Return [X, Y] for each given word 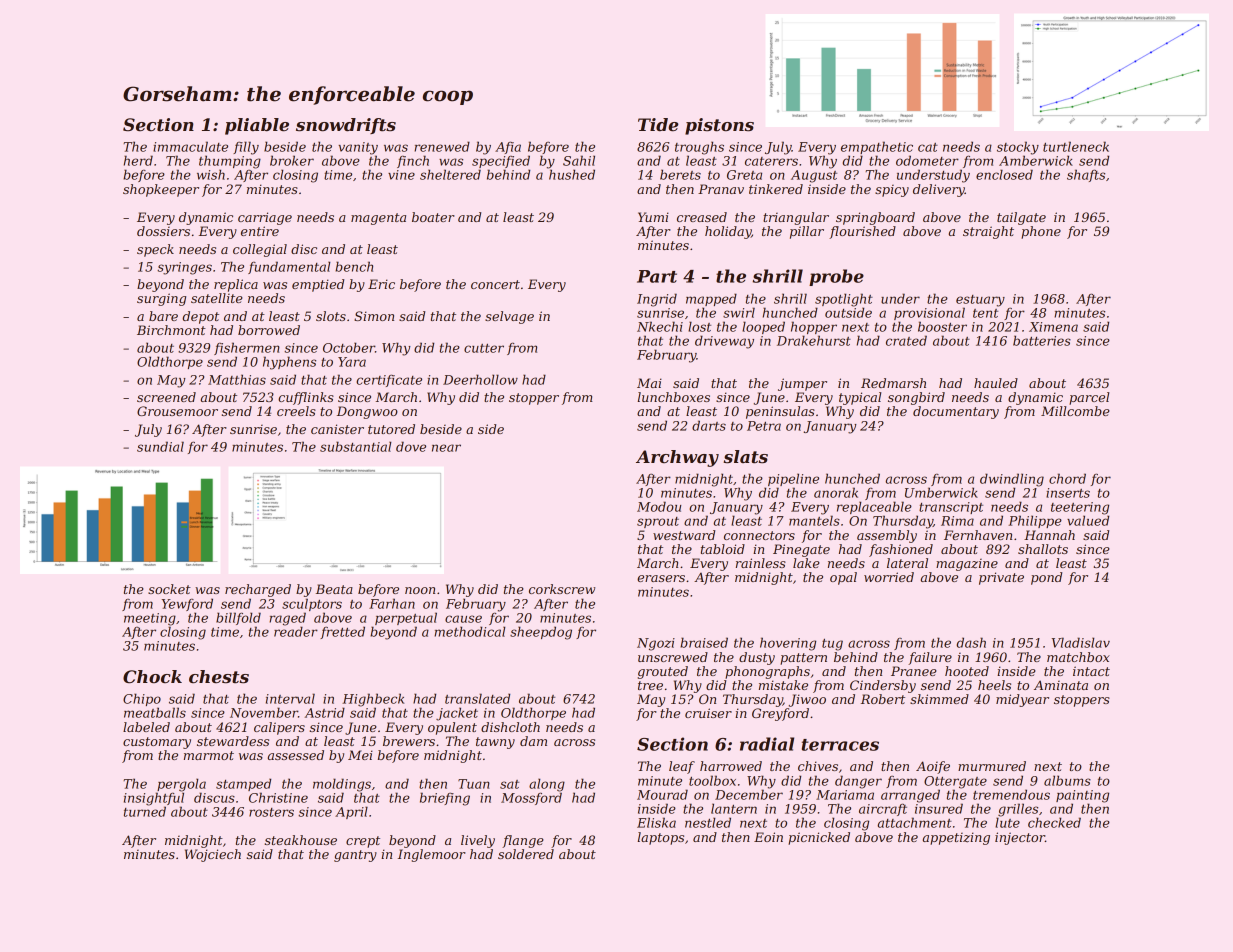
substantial [356, 446]
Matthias [237, 379]
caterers [771, 161]
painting [1082, 796]
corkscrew [562, 589]
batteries [1042, 340]
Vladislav [1081, 642]
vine [401, 175]
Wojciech [213, 855]
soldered [526, 854]
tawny [495, 743]
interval [290, 698]
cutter [484, 348]
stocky [1018, 148]
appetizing [956, 838]
